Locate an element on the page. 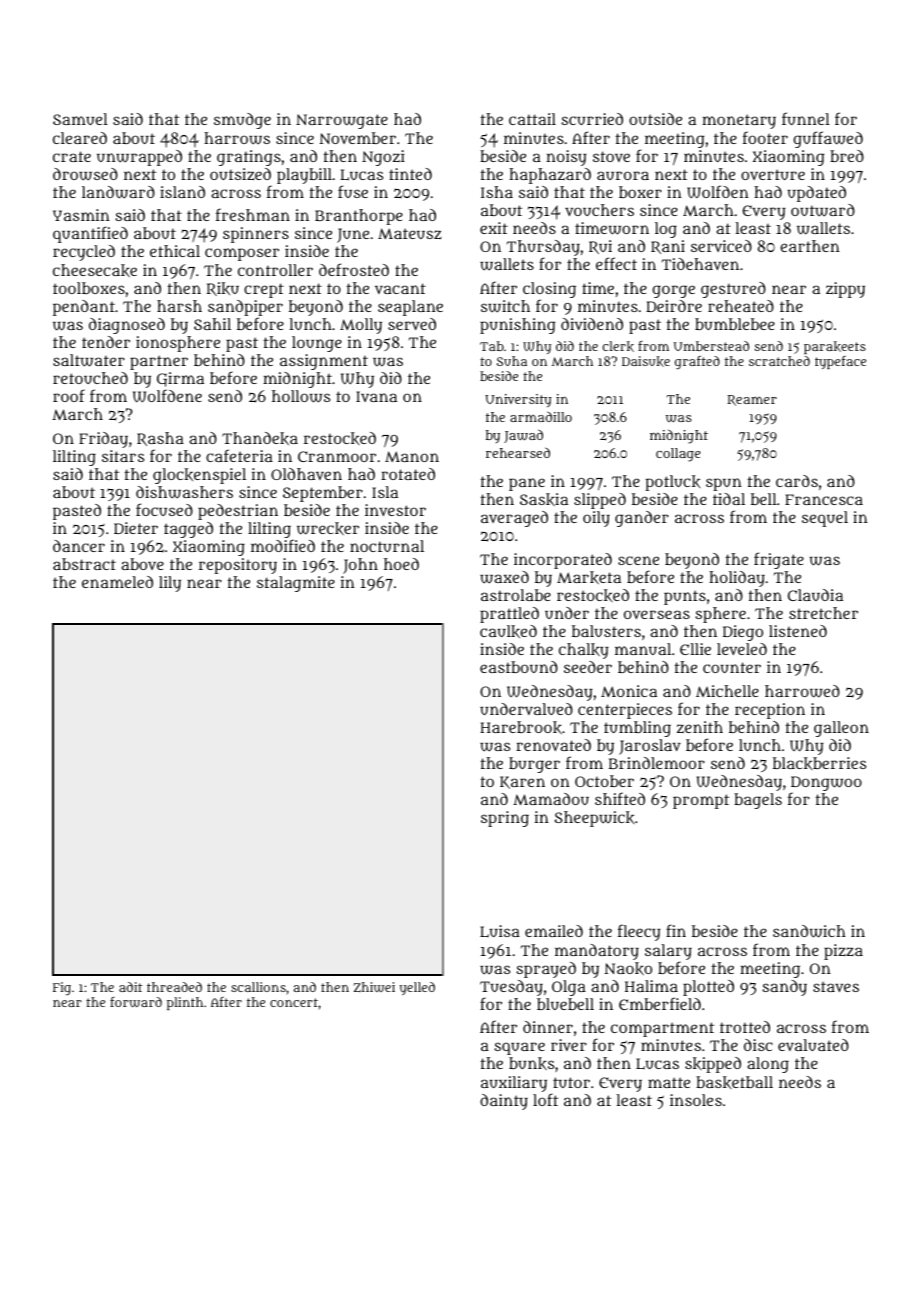  leveled is located at coordinates (742, 649).
